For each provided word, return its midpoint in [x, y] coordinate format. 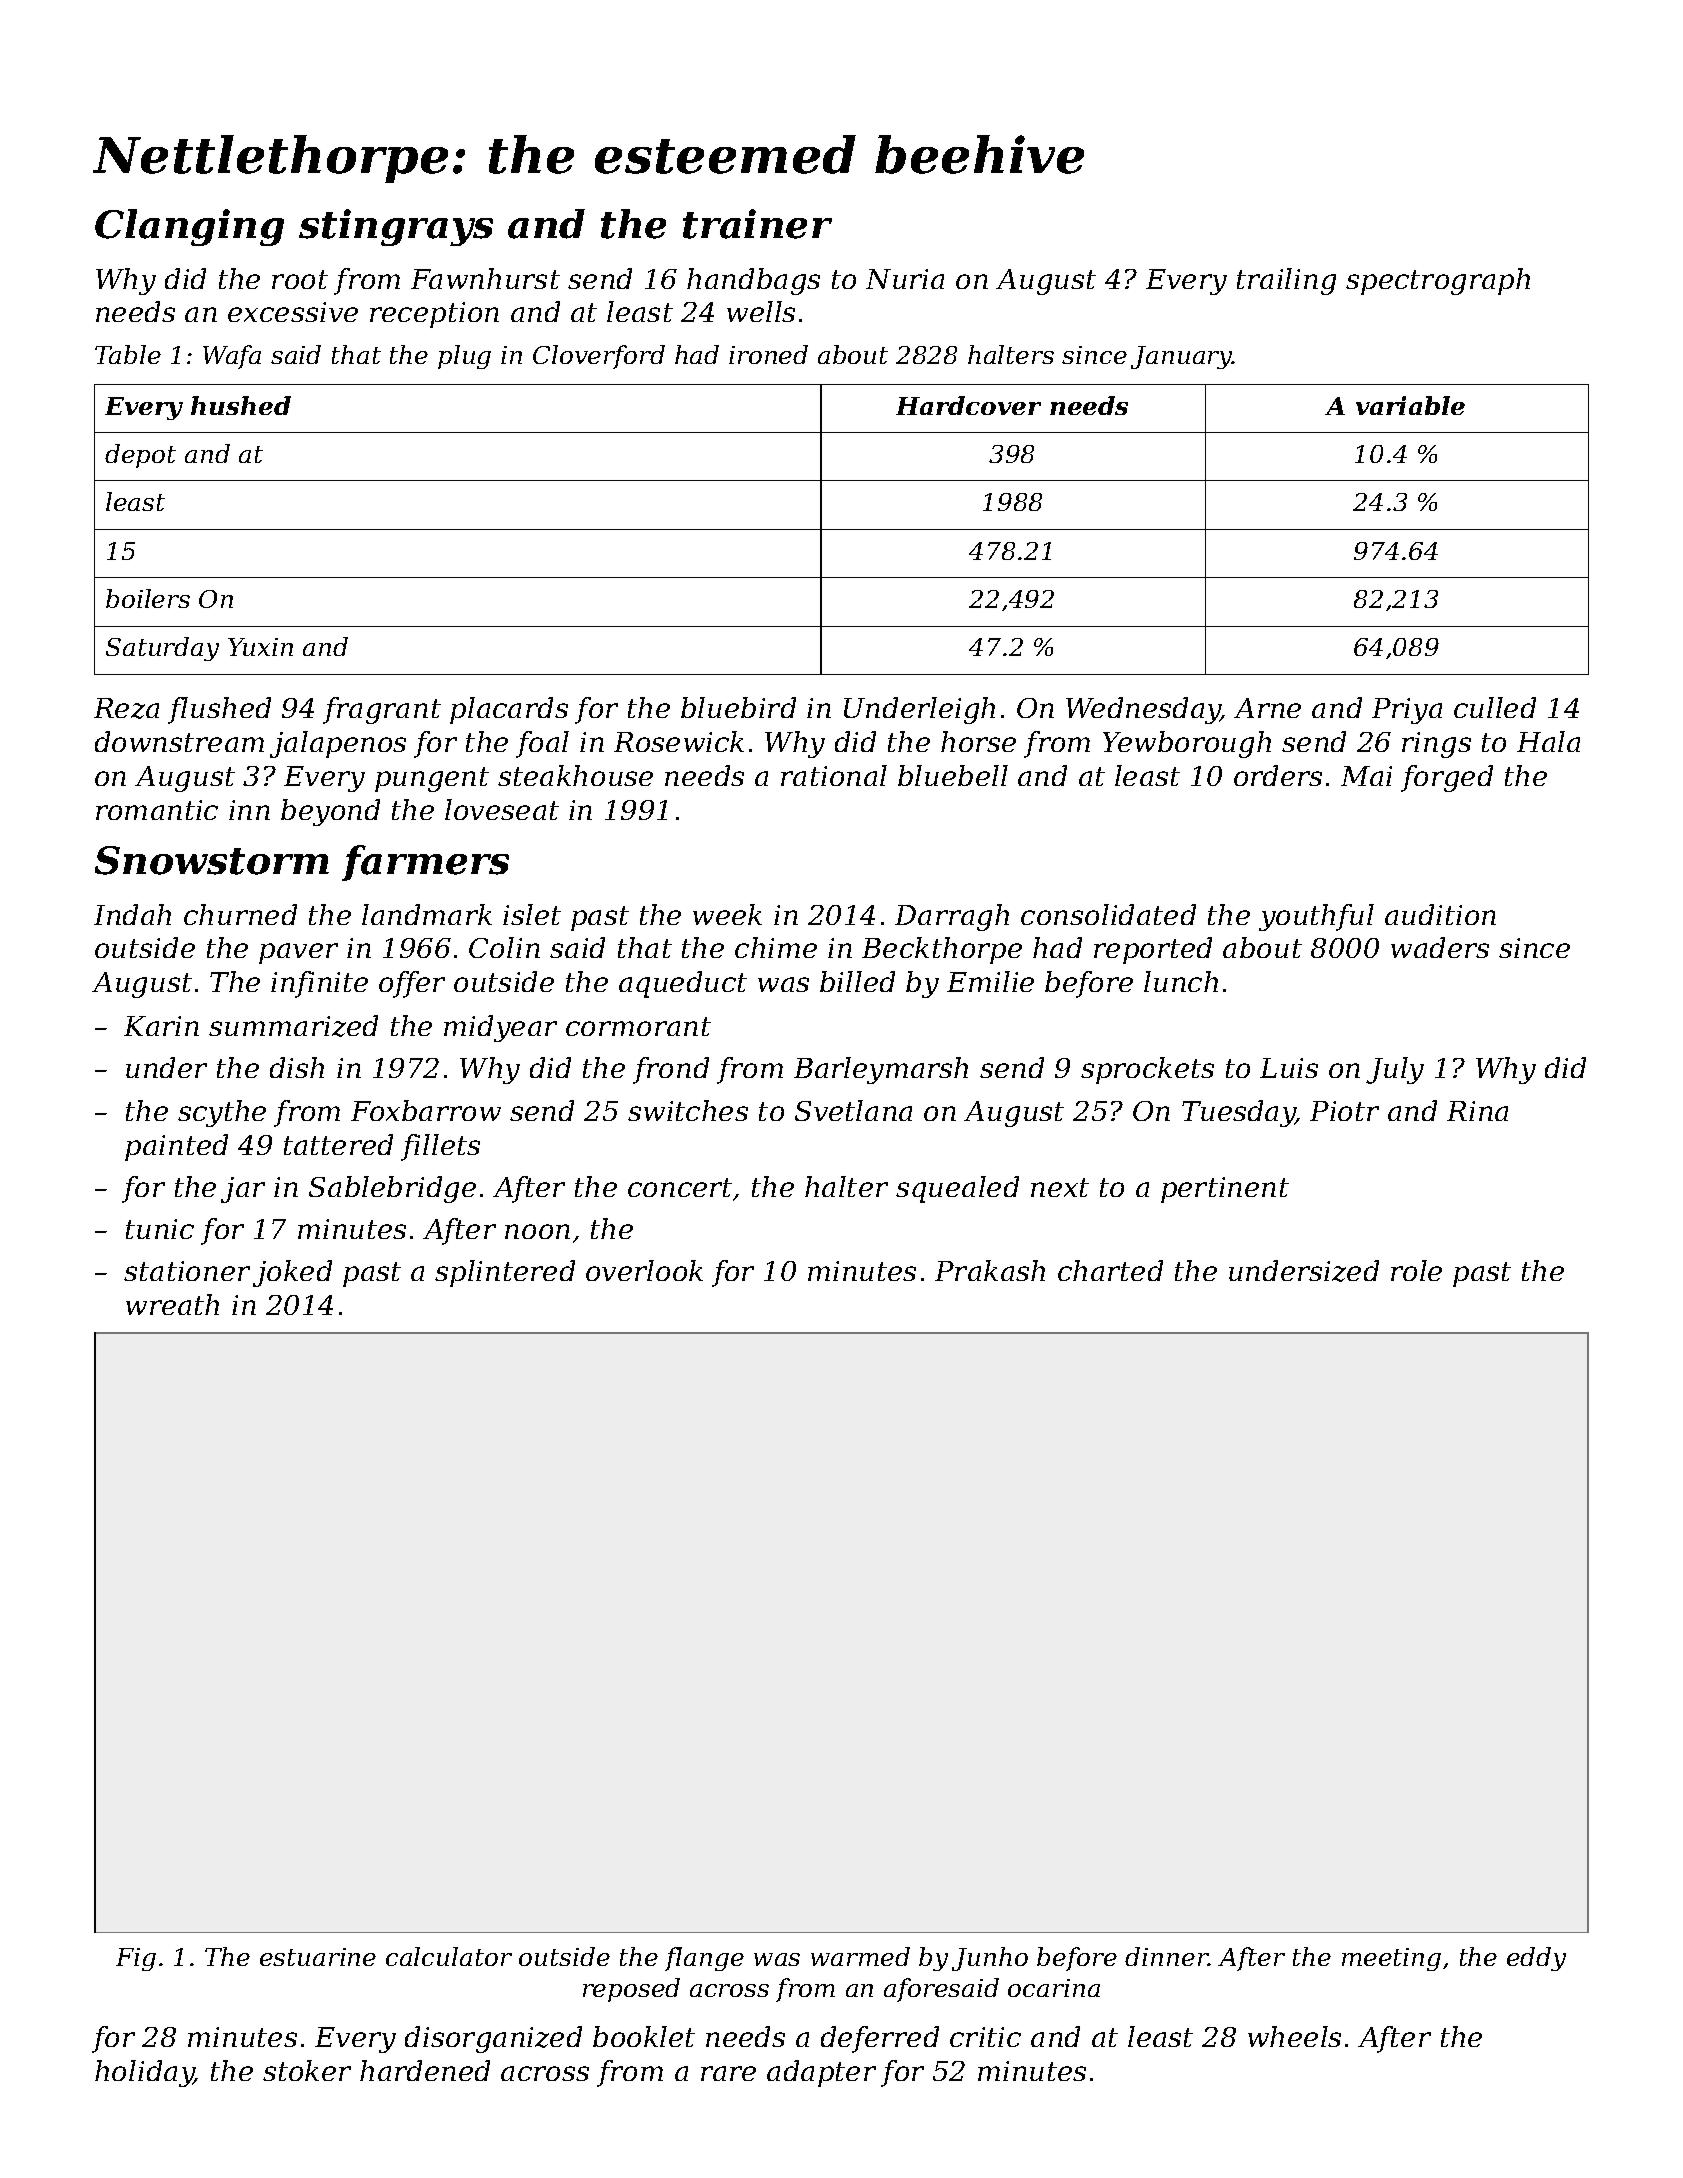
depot [140, 456]
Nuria [905, 279]
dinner [1166, 1956]
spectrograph [1438, 281]
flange [704, 1959]
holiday [144, 2073]
